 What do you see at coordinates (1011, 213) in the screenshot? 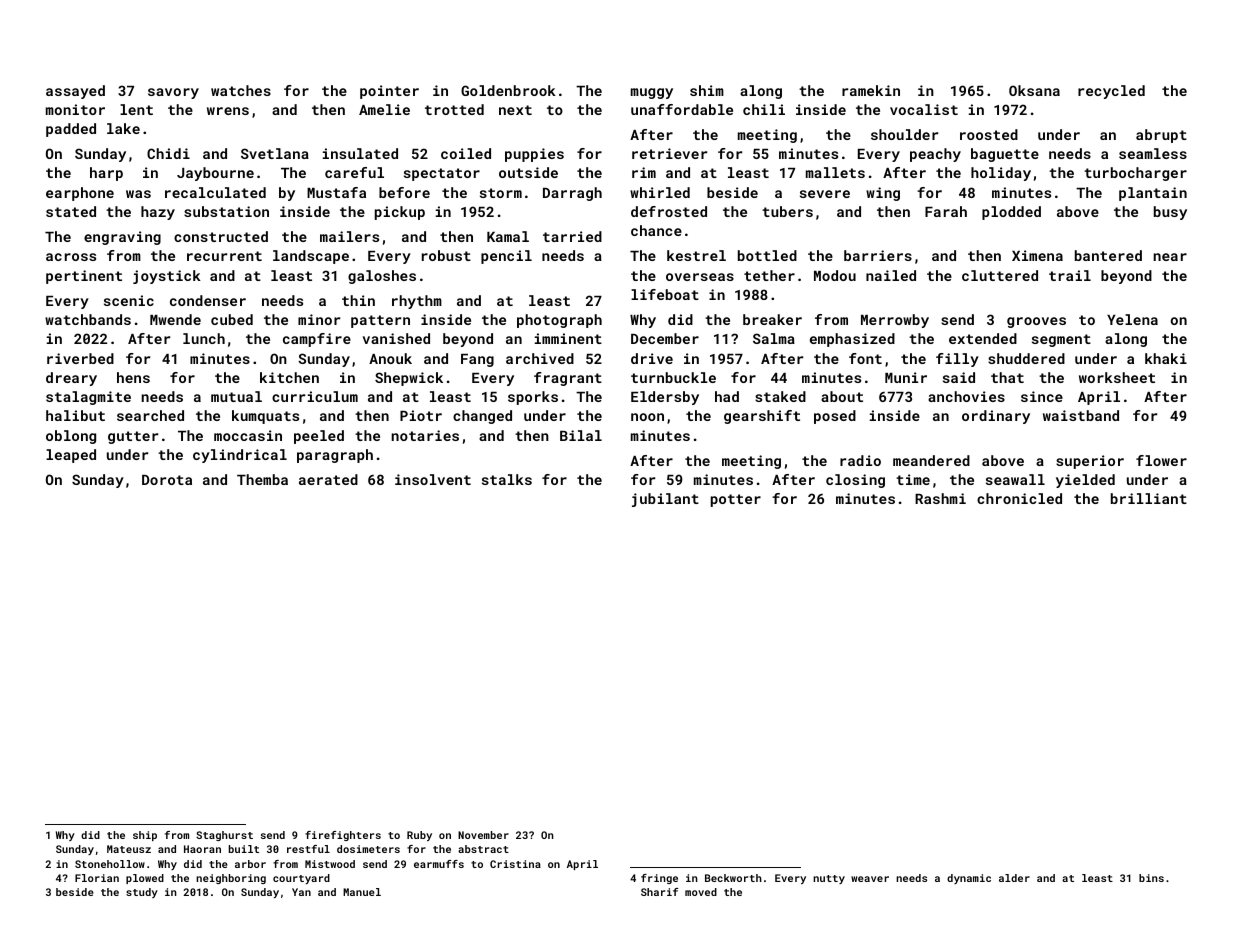
I see `plodded` at bounding box center [1011, 213].
